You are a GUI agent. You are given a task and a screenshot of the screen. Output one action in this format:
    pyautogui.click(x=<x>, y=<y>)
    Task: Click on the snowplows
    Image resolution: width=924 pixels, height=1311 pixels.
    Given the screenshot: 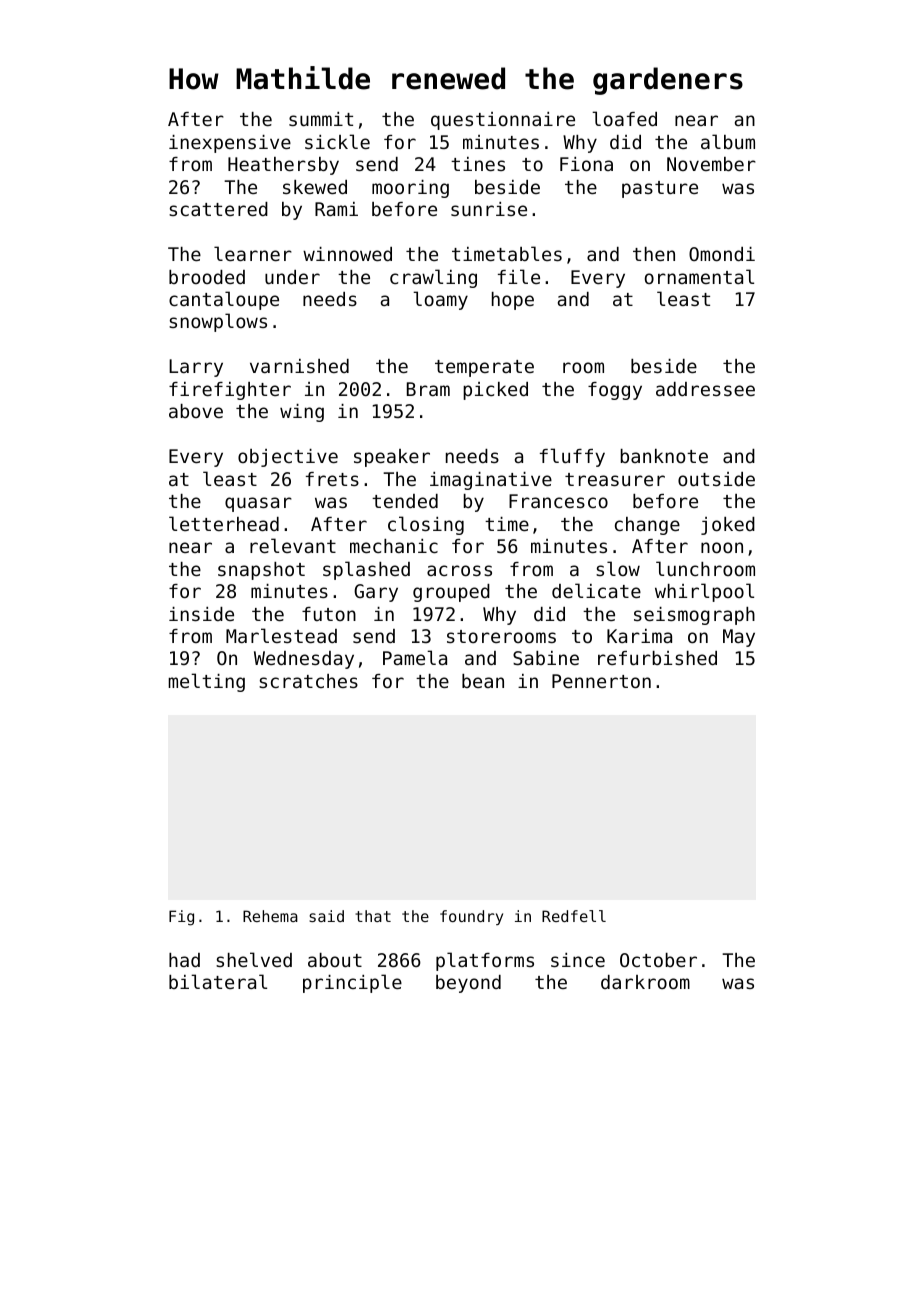 What is the action you would take?
    pyautogui.click(x=218, y=322)
